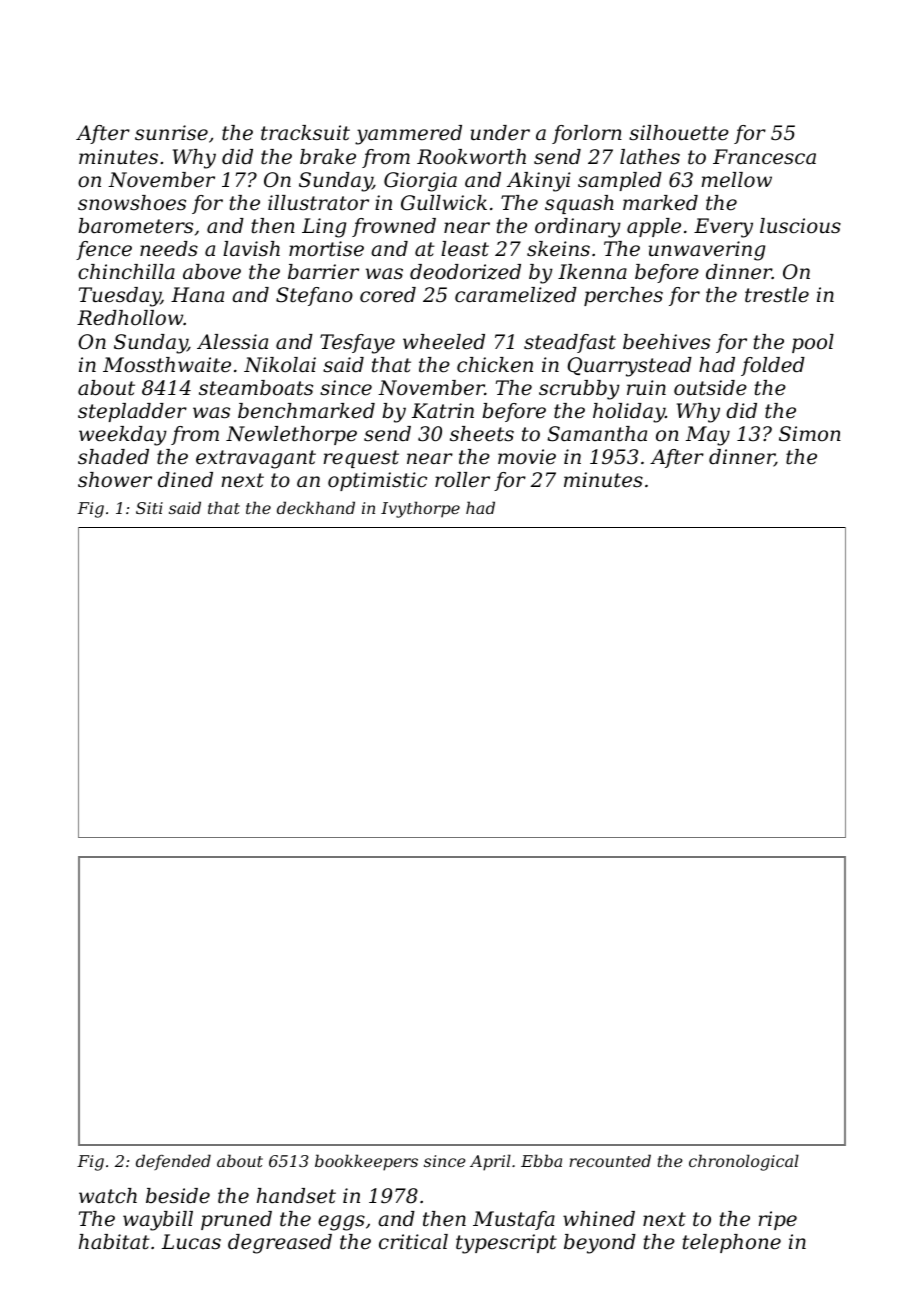  I want to click on Siti, so click(149, 508).
